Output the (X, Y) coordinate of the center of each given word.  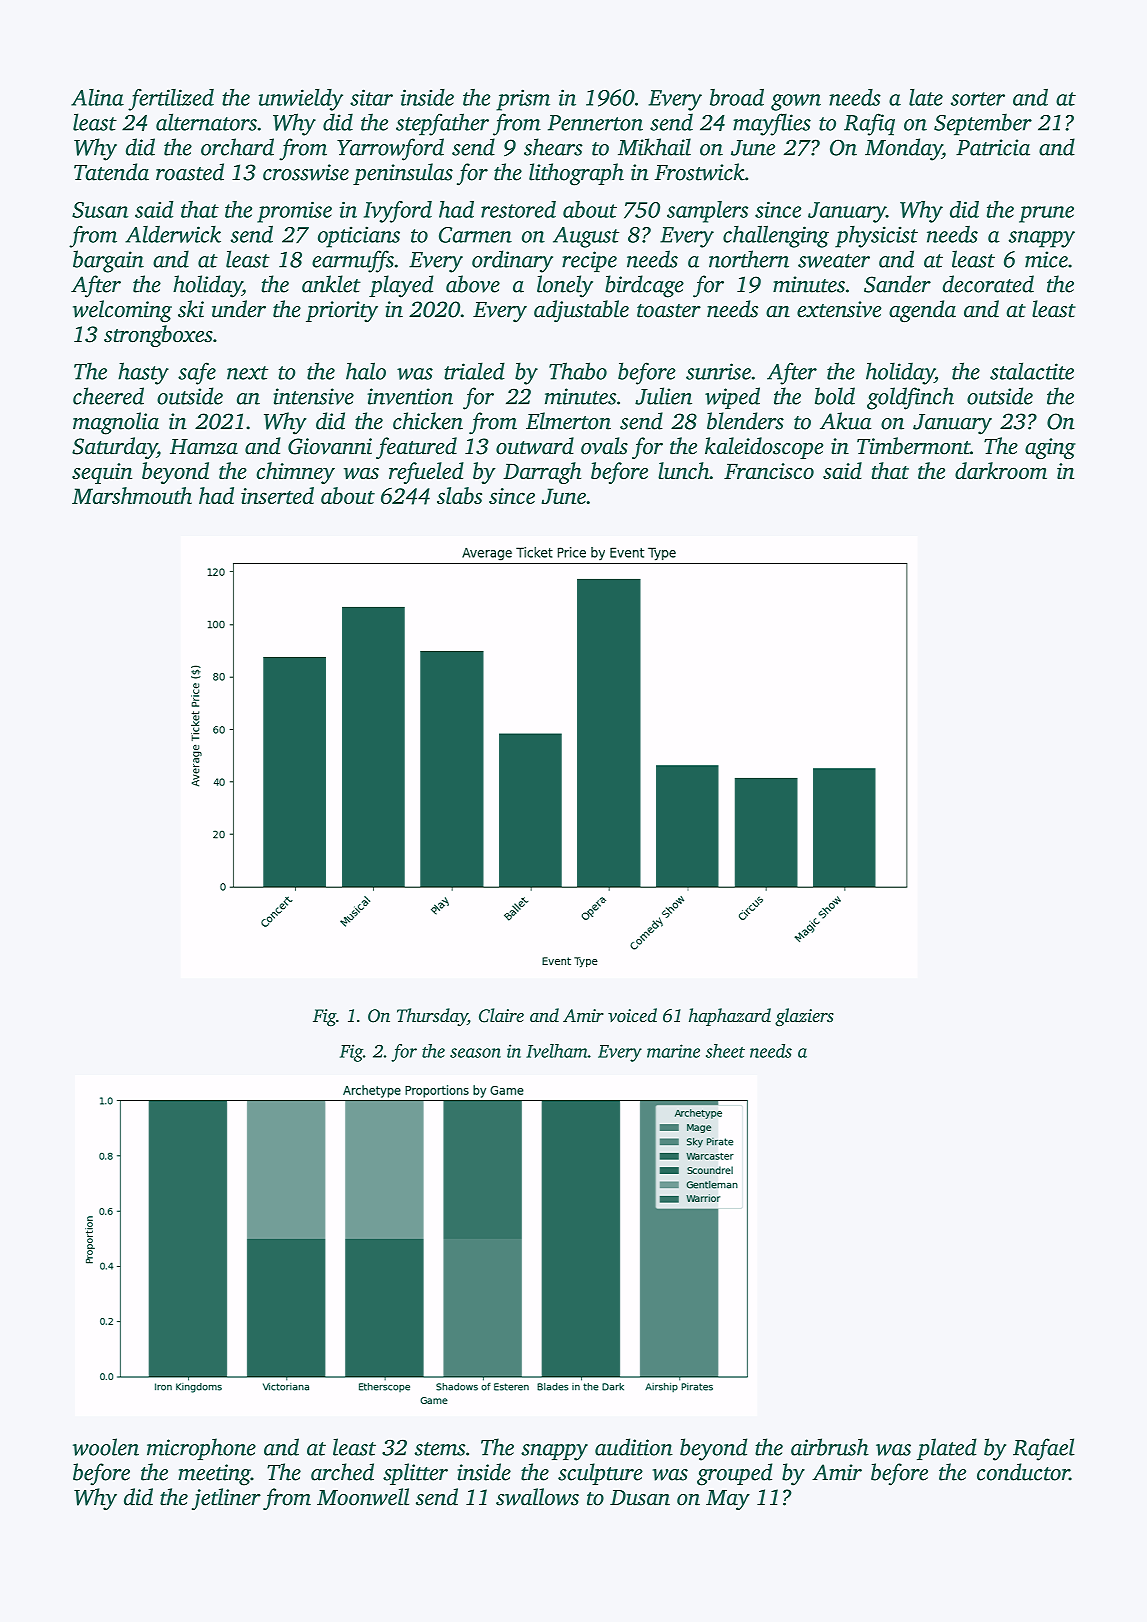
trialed (474, 371)
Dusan (640, 1498)
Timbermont (913, 446)
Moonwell (363, 1497)
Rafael (1044, 1449)
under (239, 309)
